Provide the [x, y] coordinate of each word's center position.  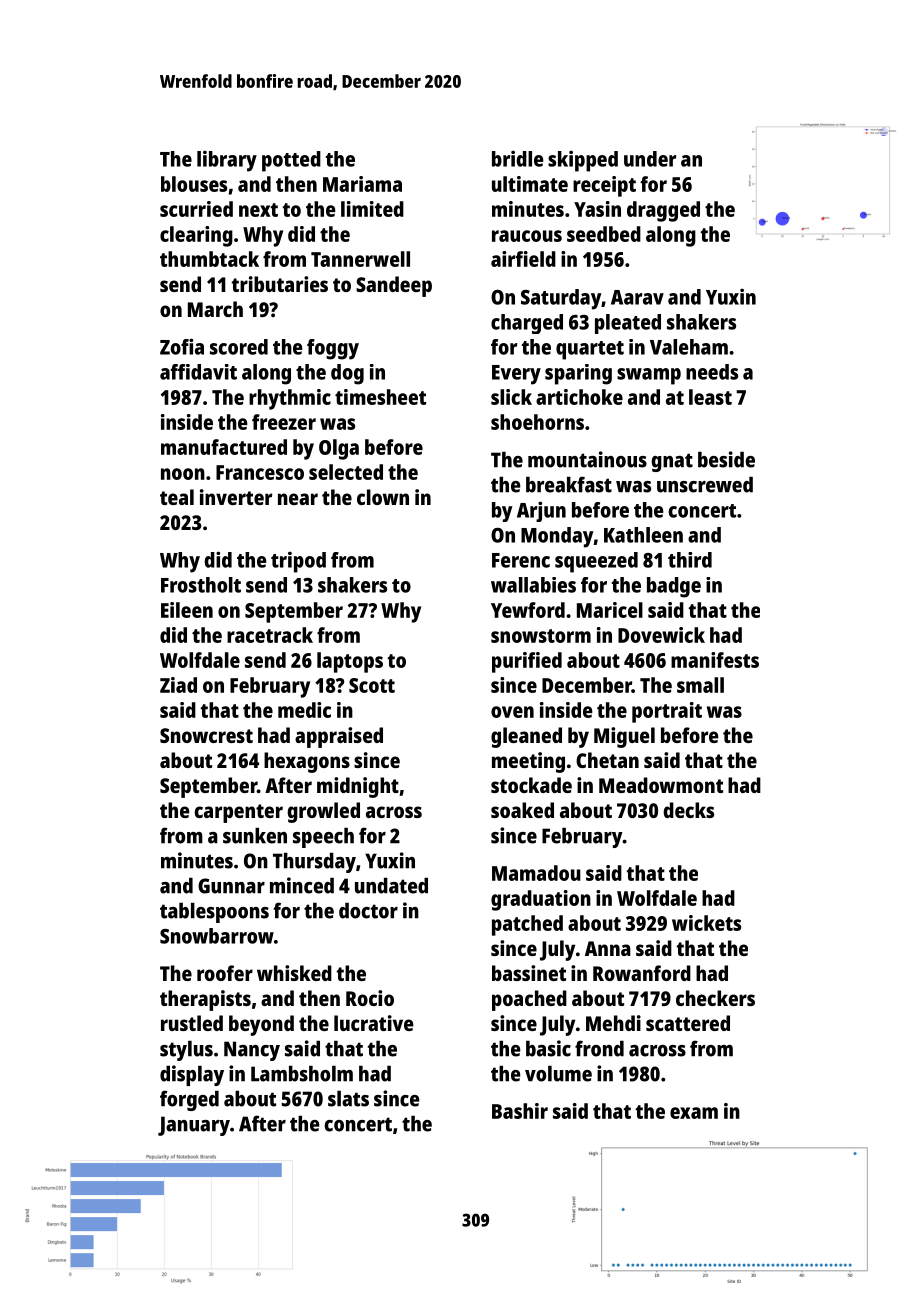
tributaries [280, 284]
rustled [192, 1023]
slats [348, 1099]
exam [694, 1113]
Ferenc [521, 560]
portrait [667, 712]
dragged [663, 211]
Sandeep [394, 286]
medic [304, 710]
